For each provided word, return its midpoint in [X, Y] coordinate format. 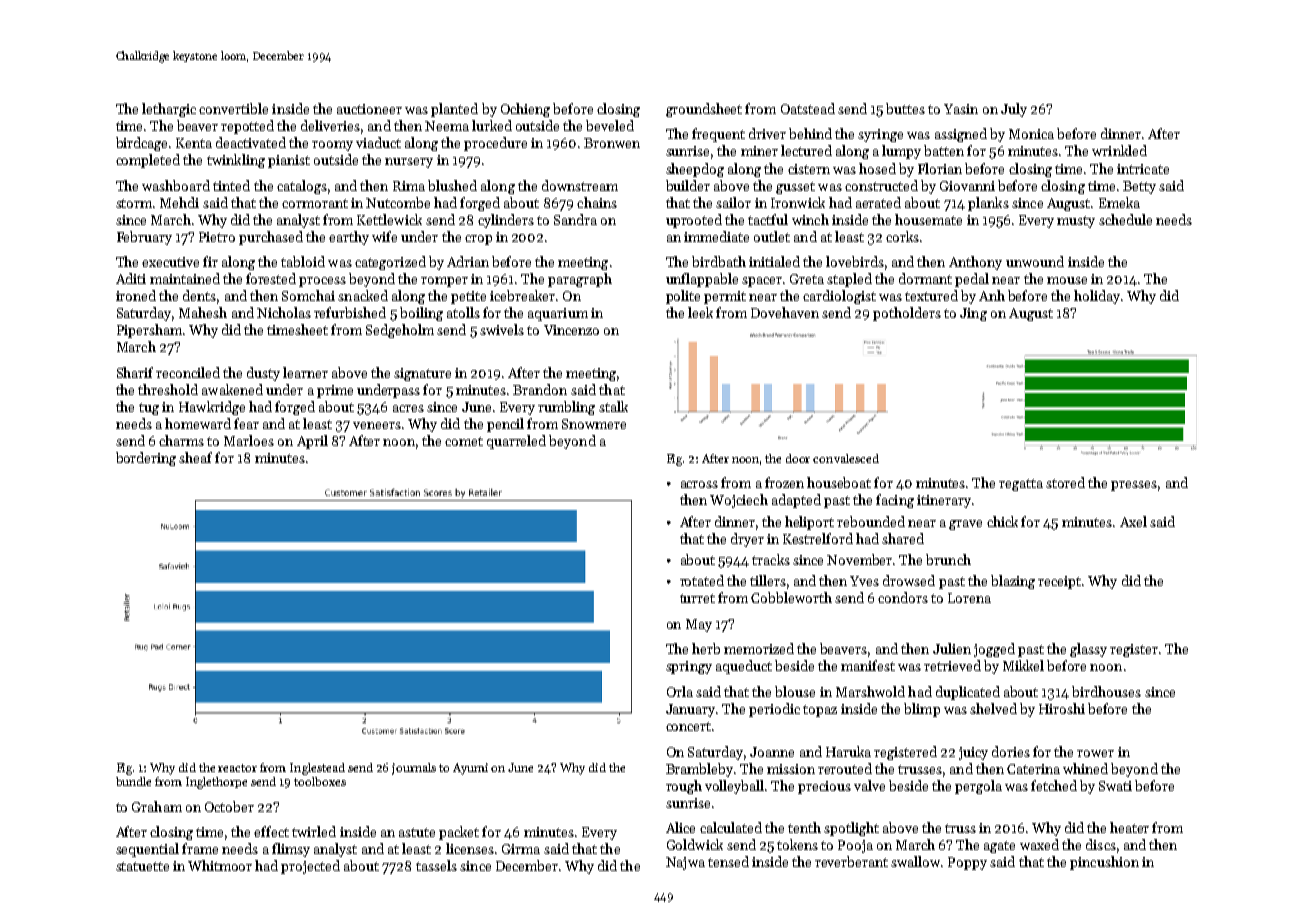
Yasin [961, 109]
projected [310, 867]
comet [464, 441]
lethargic [169, 110]
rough [684, 787]
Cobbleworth [791, 597]
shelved [993, 708]
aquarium [558, 314]
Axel [1133, 521]
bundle [133, 781]
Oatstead [808, 108]
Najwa [685, 863]
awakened [232, 389]
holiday [1097, 297]
